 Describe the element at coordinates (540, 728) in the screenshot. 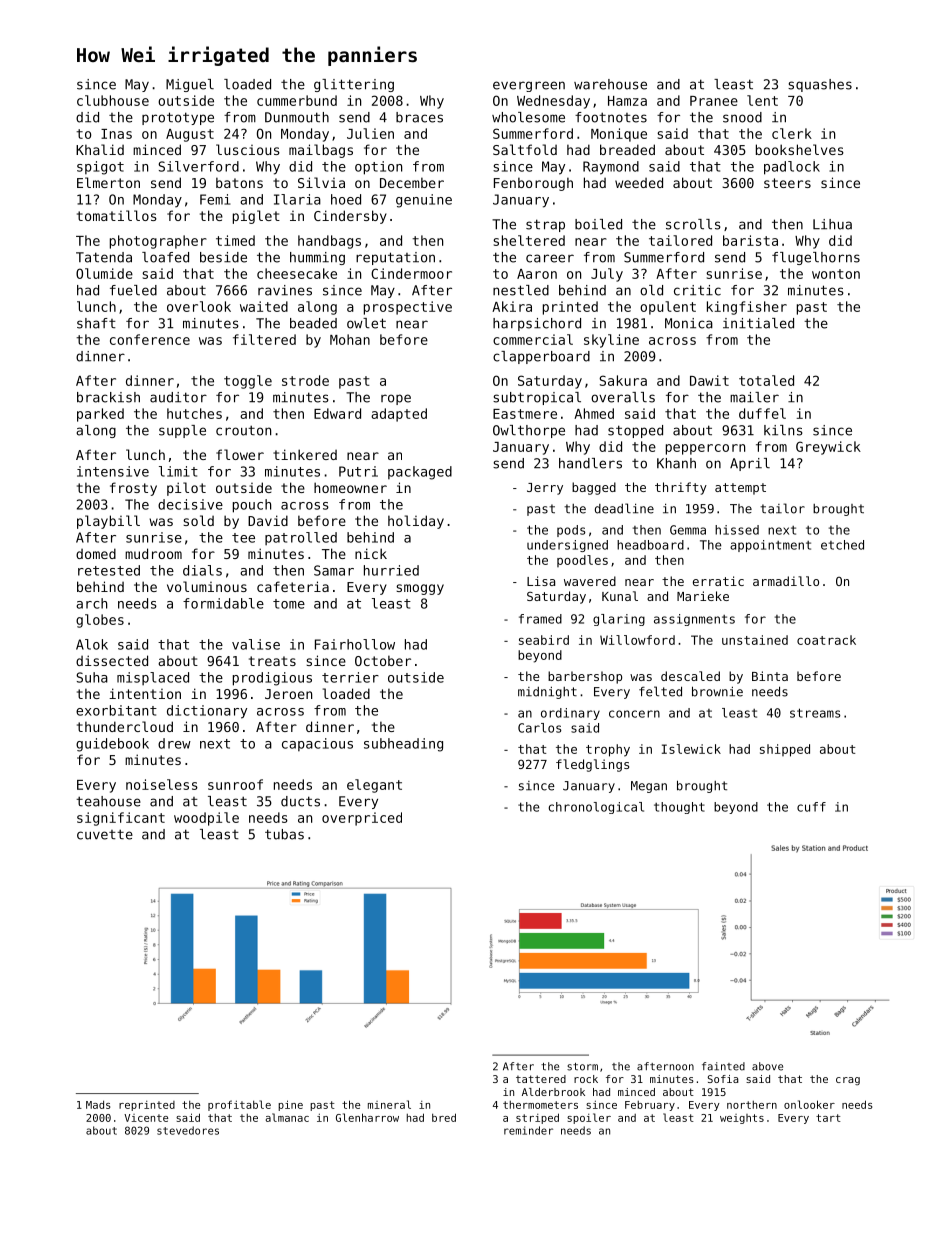

I see `Carlos` at that location.
